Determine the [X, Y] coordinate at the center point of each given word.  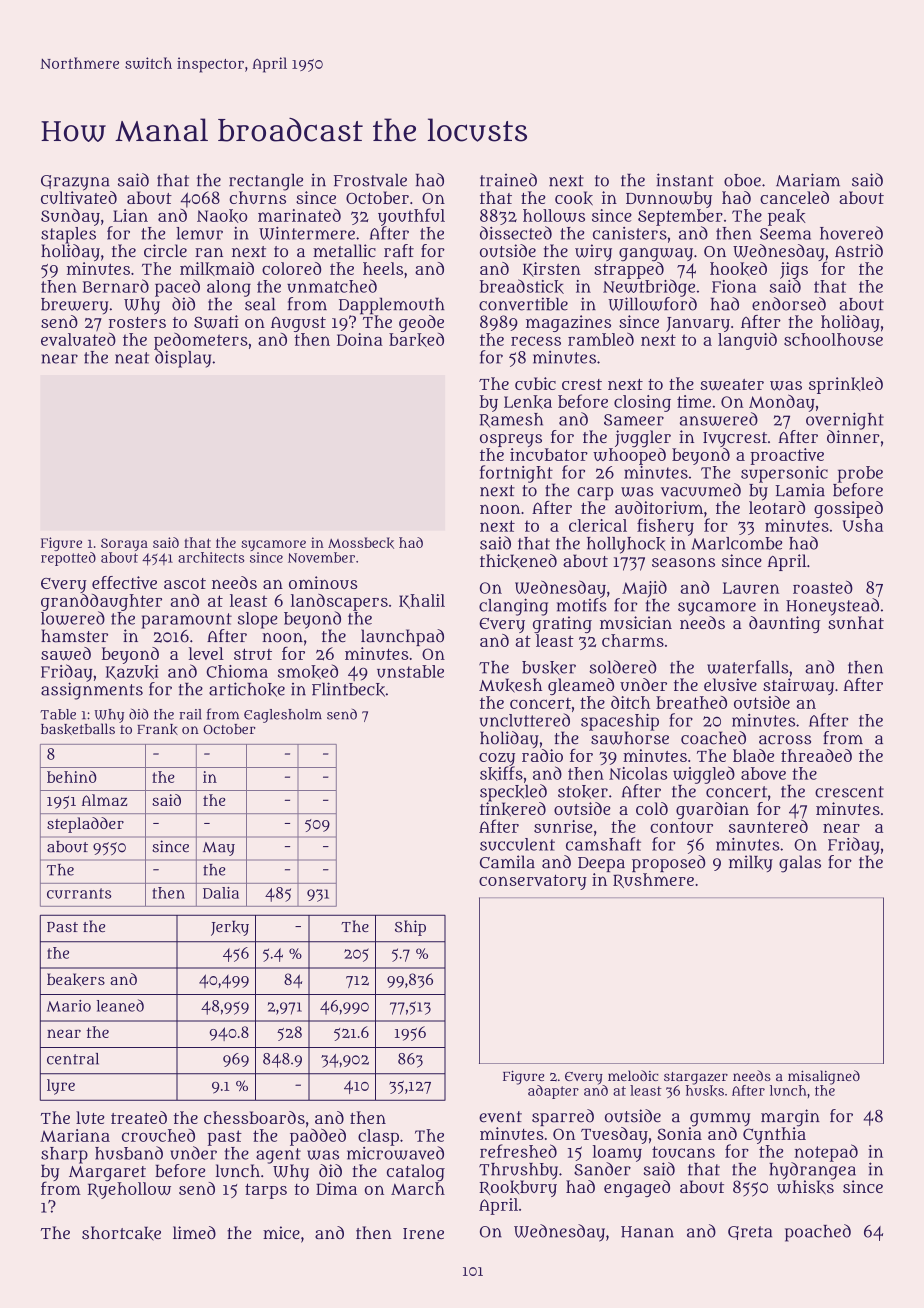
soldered [623, 667]
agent [278, 1156]
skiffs [501, 773]
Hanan [647, 1232]
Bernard [116, 286]
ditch [630, 702]
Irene [423, 1233]
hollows [554, 215]
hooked [738, 269]
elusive [730, 684]
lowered [73, 618]
